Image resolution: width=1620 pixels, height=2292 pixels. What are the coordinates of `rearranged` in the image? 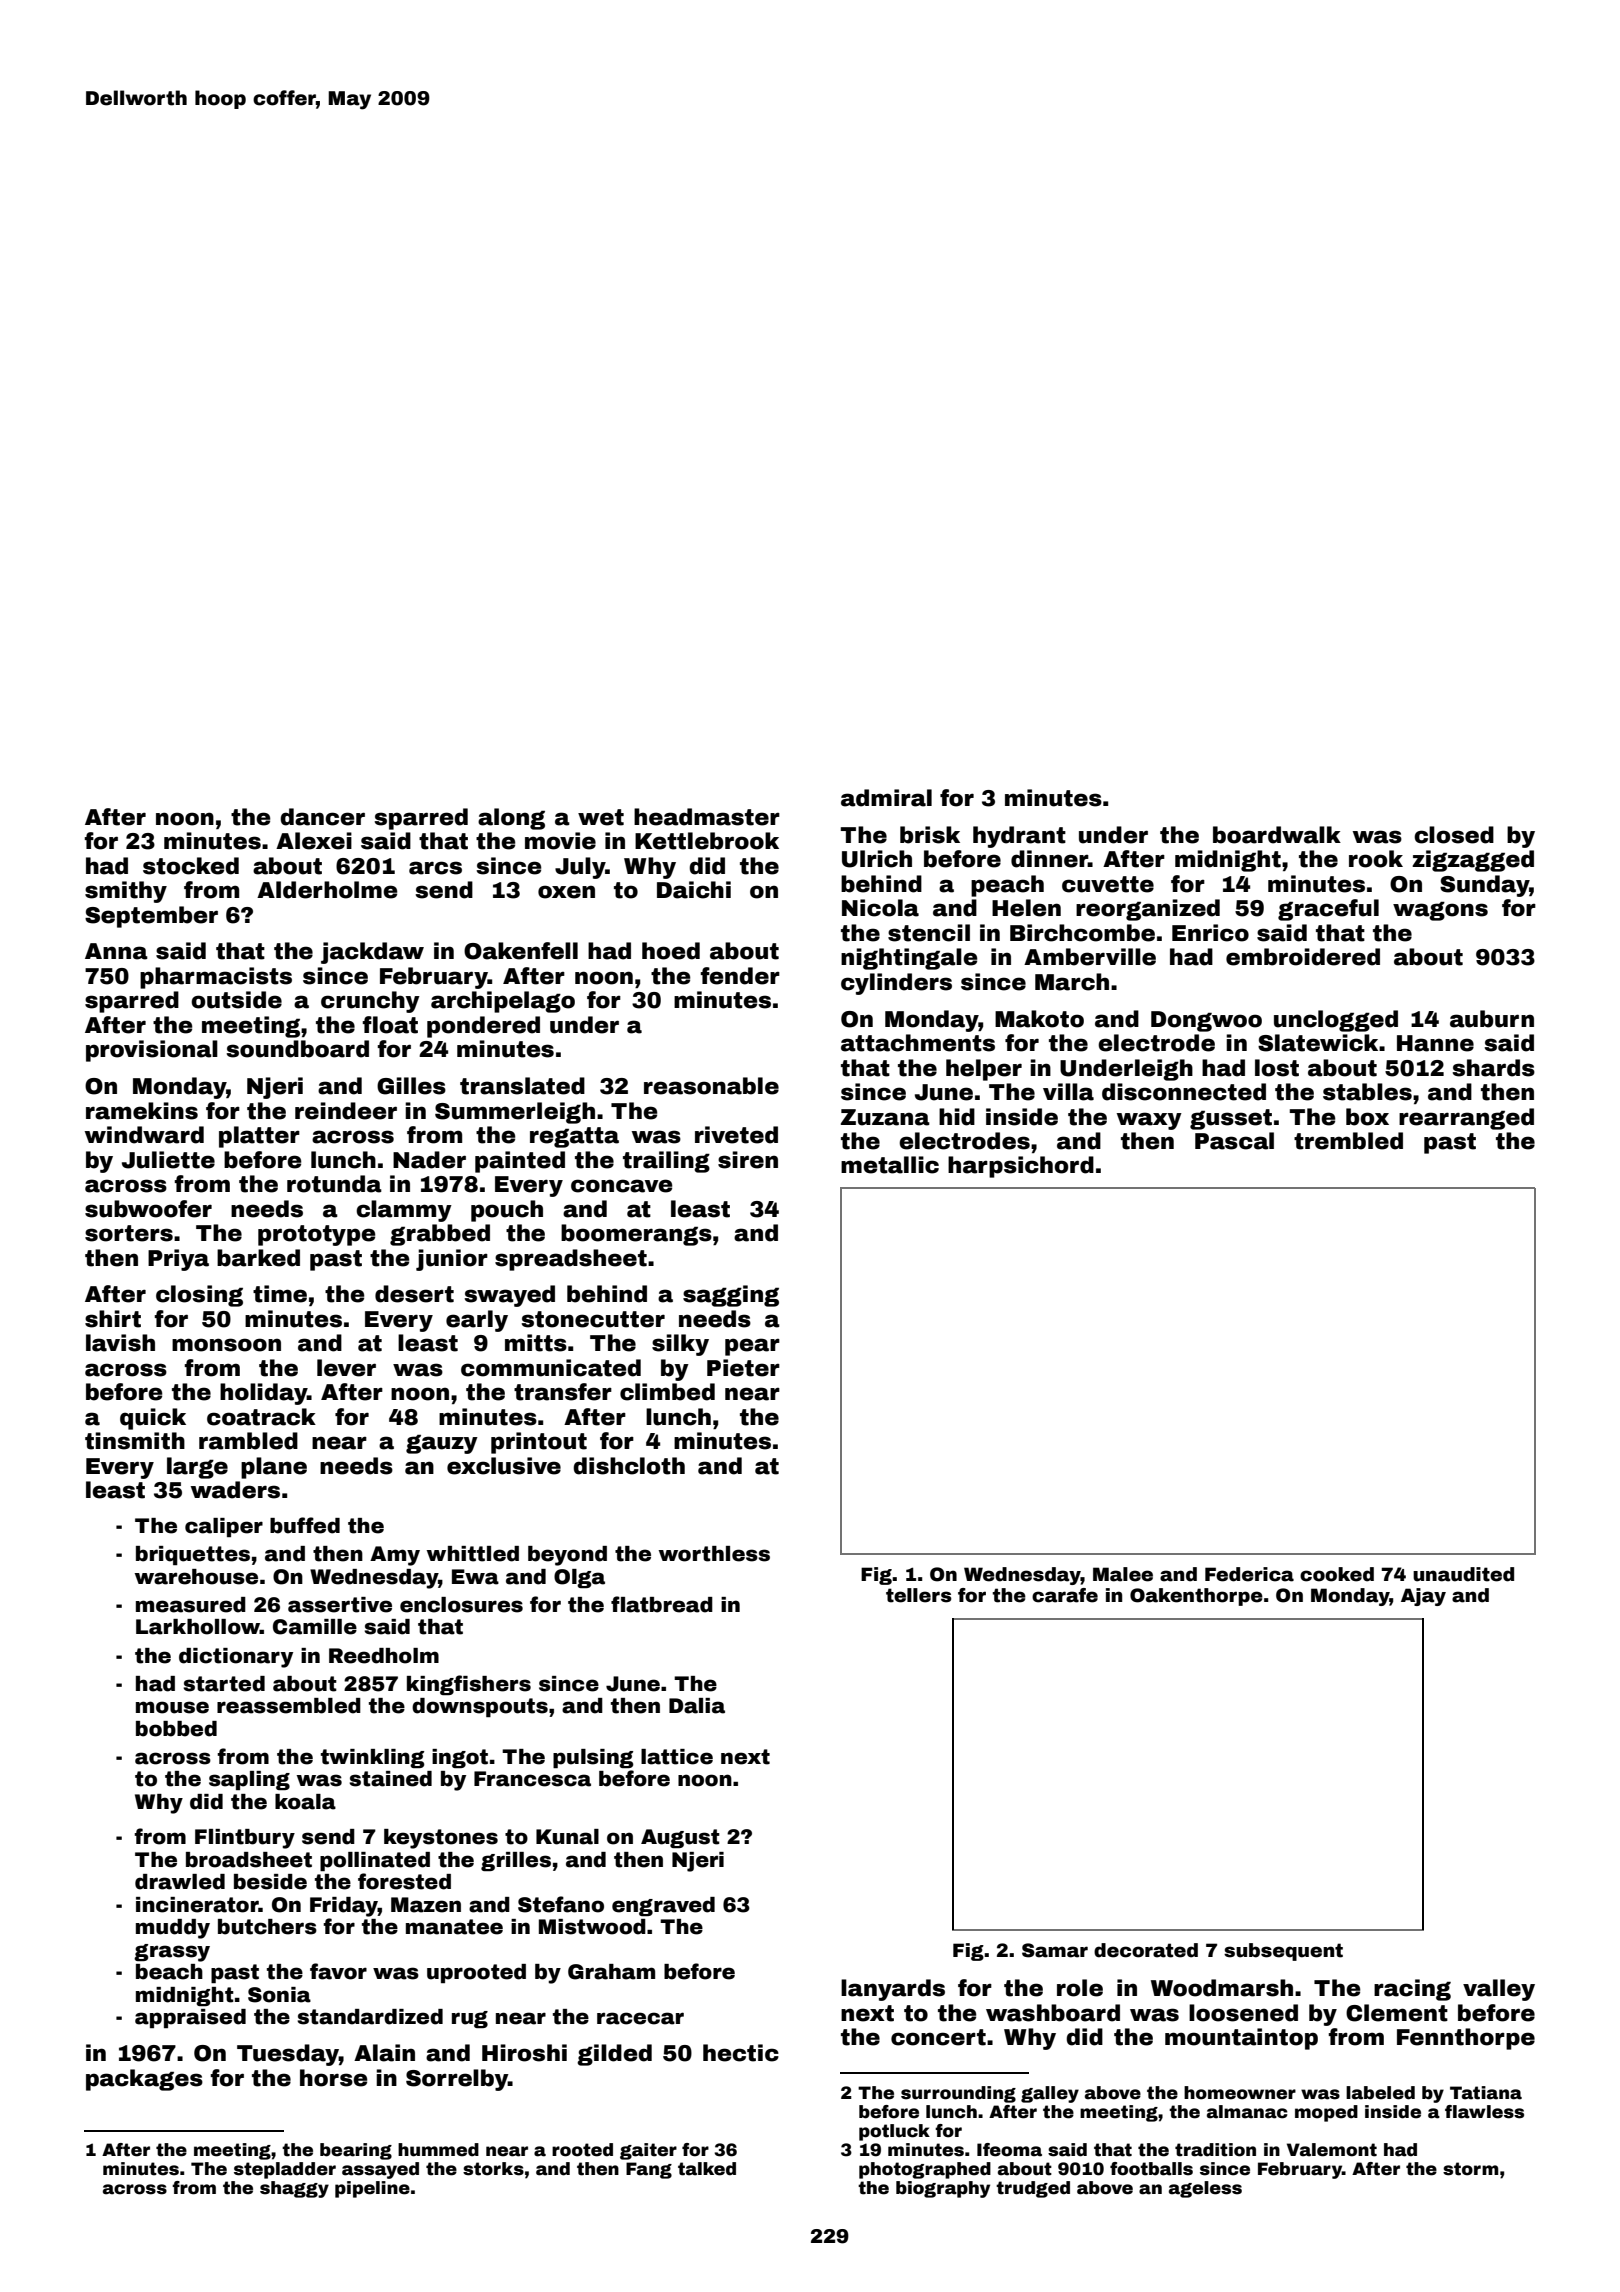 It's located at (1466, 1119).
